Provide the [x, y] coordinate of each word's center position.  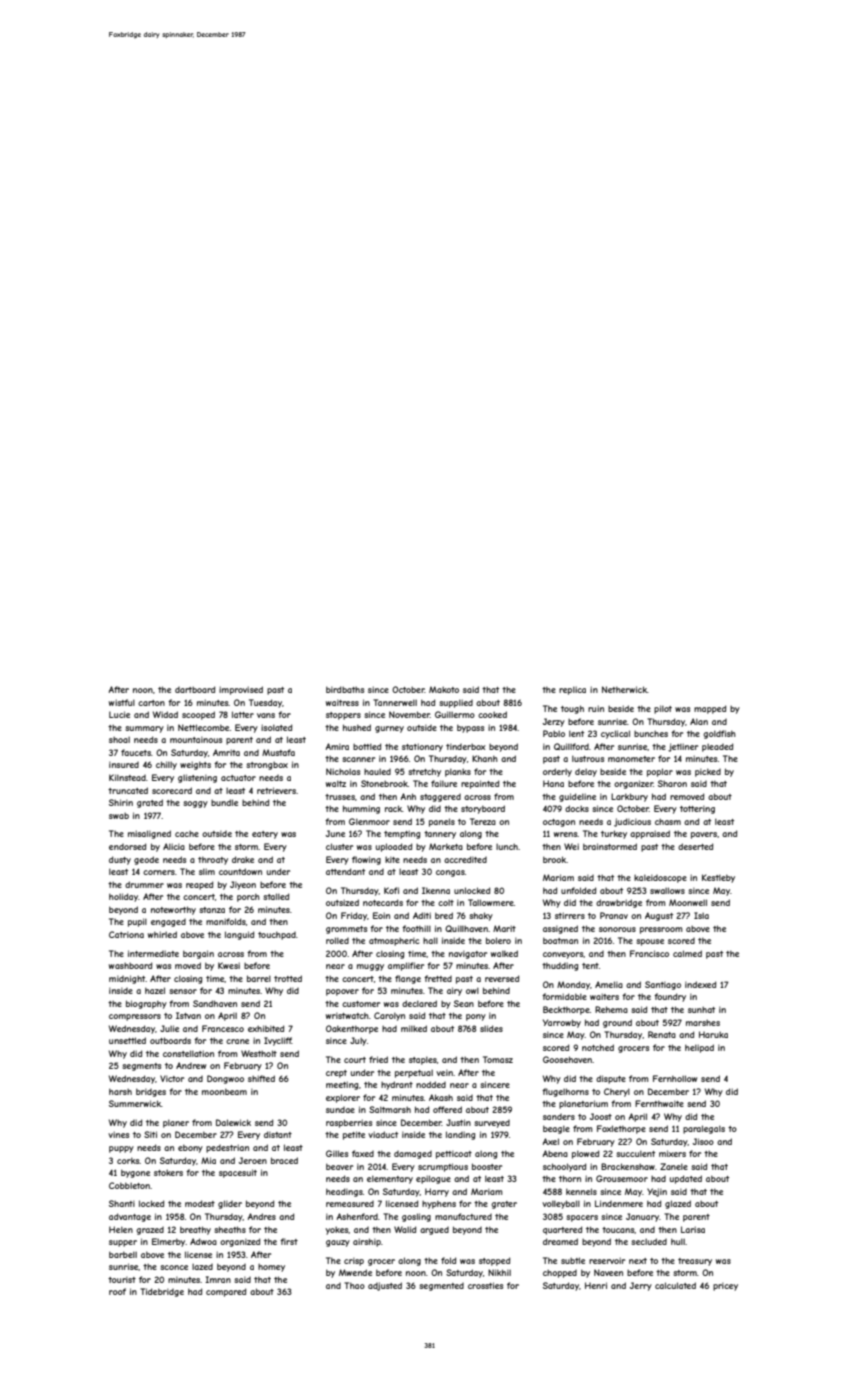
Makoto [444, 689]
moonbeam [224, 1092]
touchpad [277, 936]
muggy [370, 967]
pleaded [717, 747]
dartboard [195, 689]
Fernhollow [675, 1078]
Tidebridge [162, 1292]
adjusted [385, 1286]
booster [487, 1166]
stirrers [570, 915]
